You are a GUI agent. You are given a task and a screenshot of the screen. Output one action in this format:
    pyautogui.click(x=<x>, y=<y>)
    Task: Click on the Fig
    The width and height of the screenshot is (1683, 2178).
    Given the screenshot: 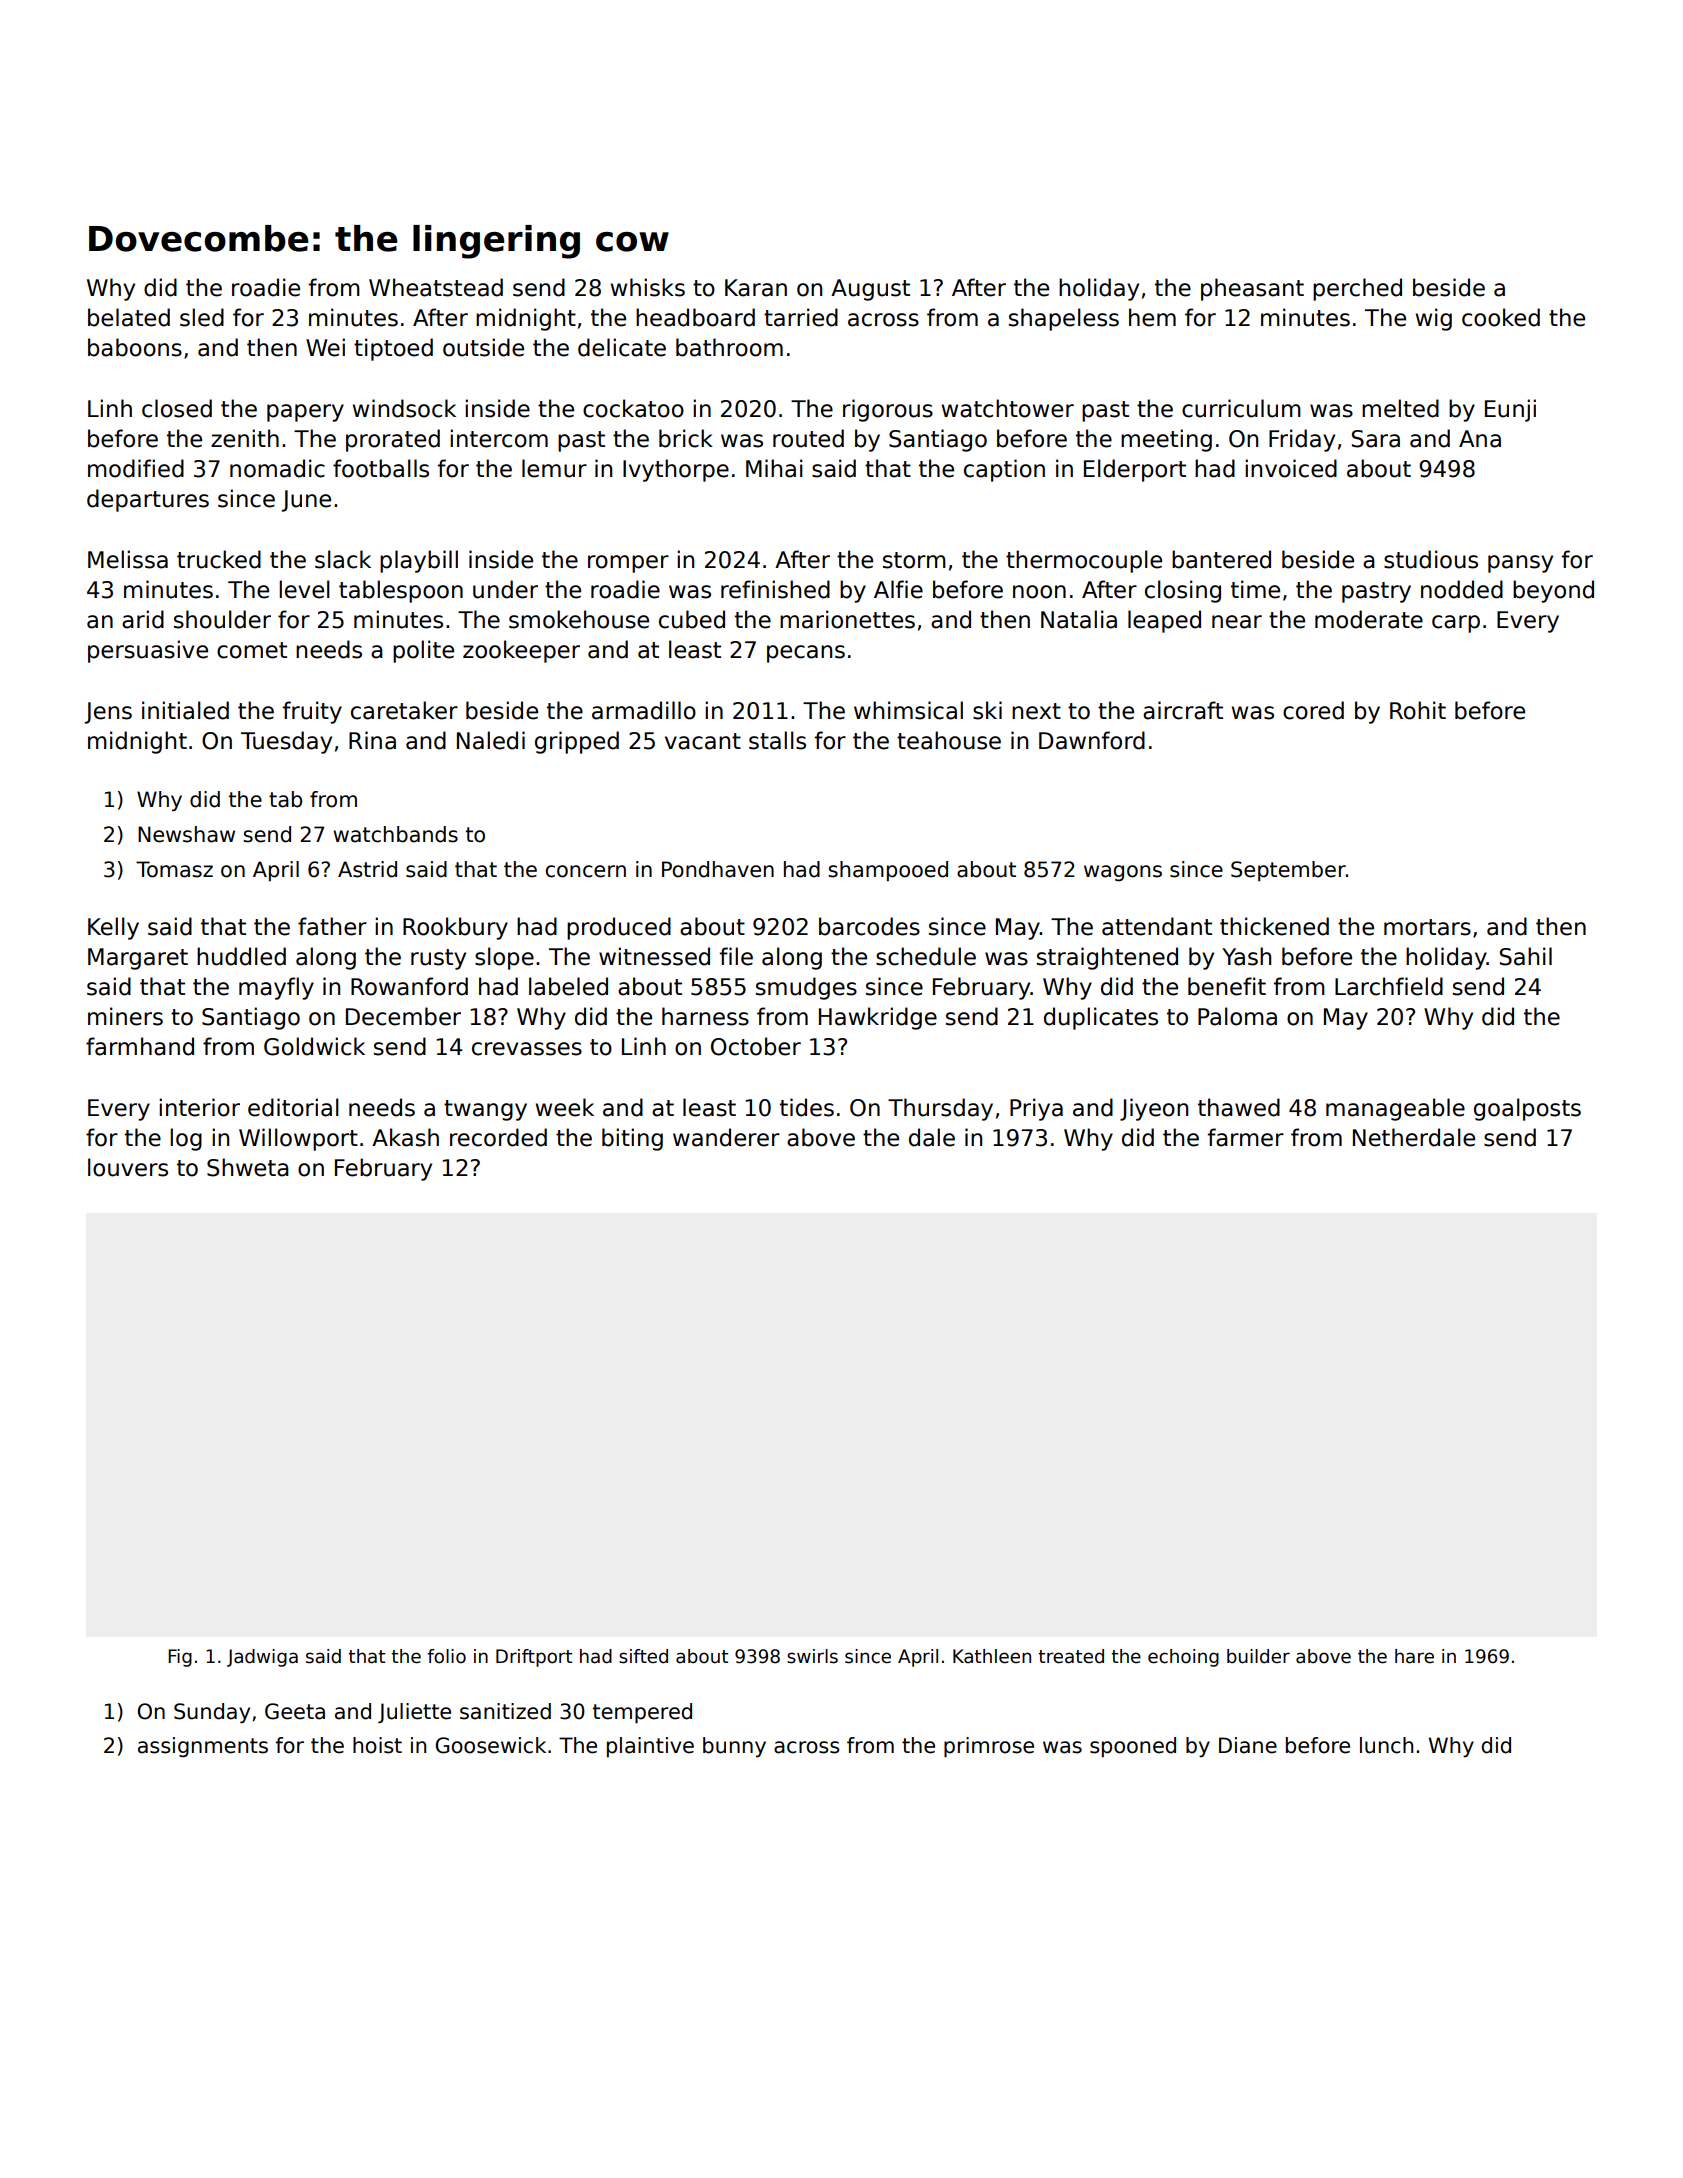 What is the action you would take?
    pyautogui.click(x=180, y=1658)
